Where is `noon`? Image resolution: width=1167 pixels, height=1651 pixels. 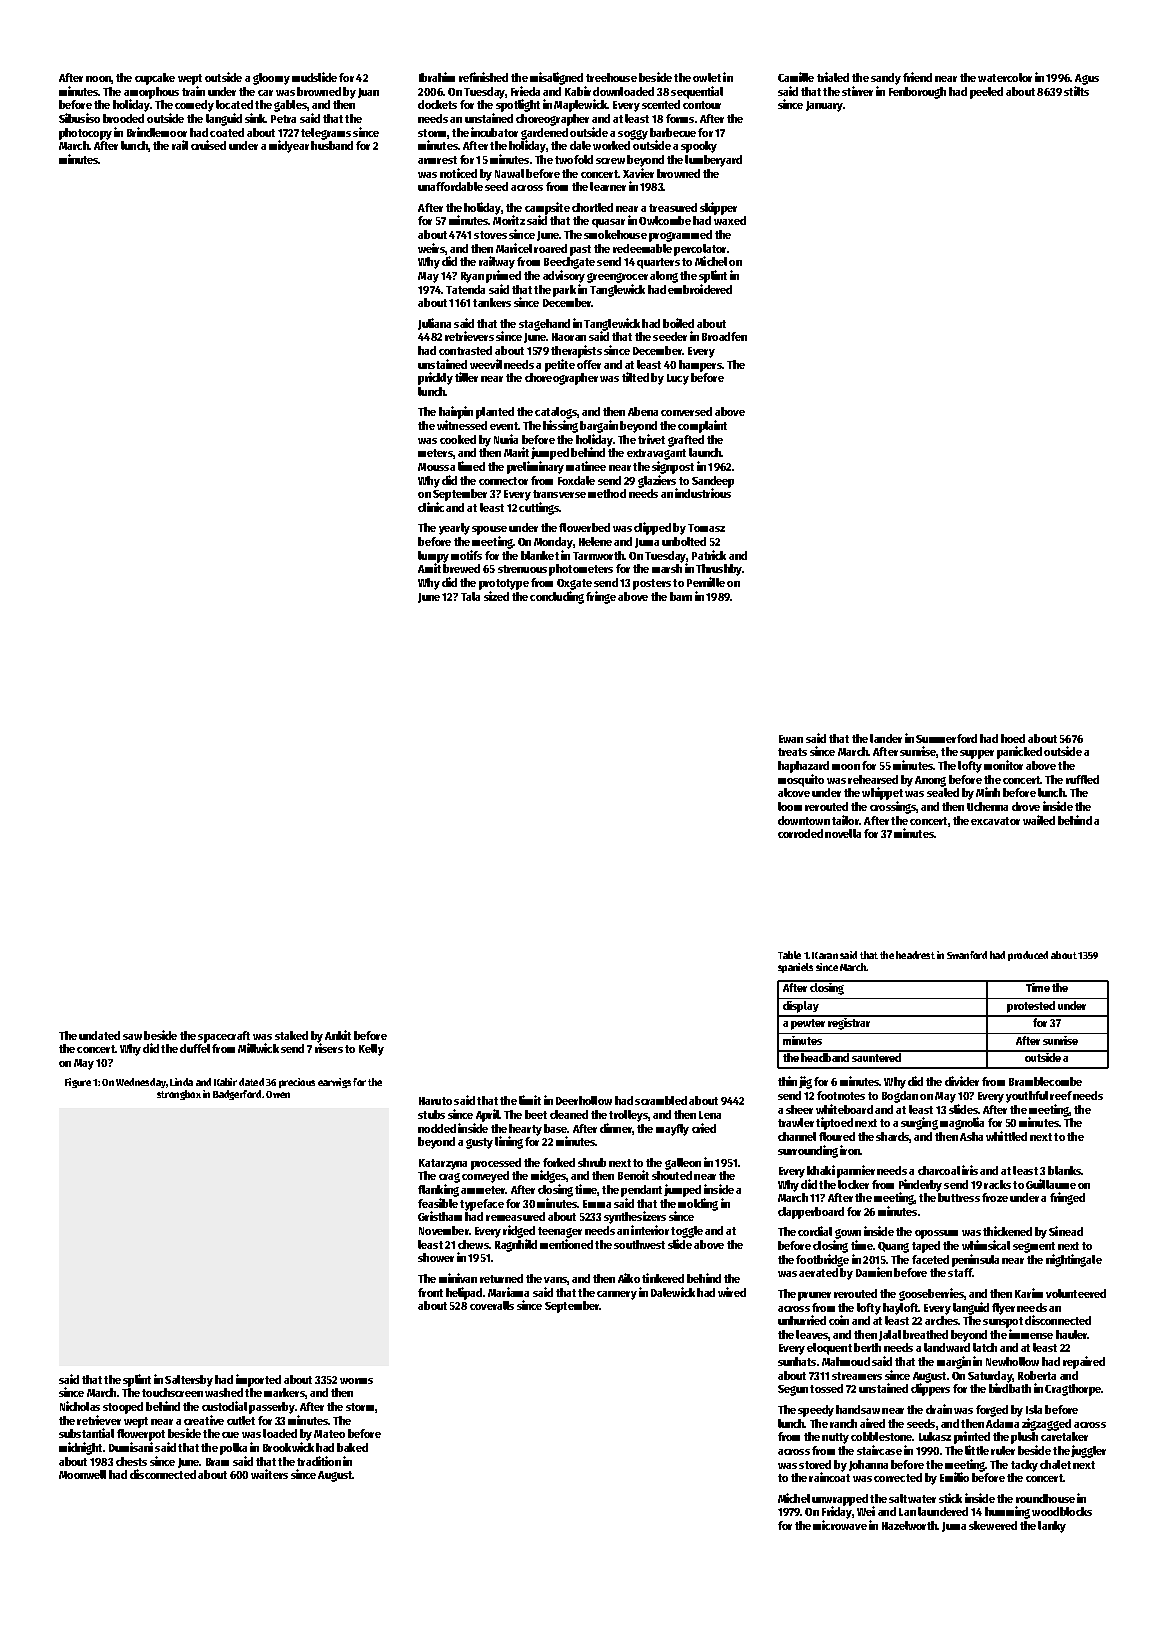 noon is located at coordinates (98, 79).
